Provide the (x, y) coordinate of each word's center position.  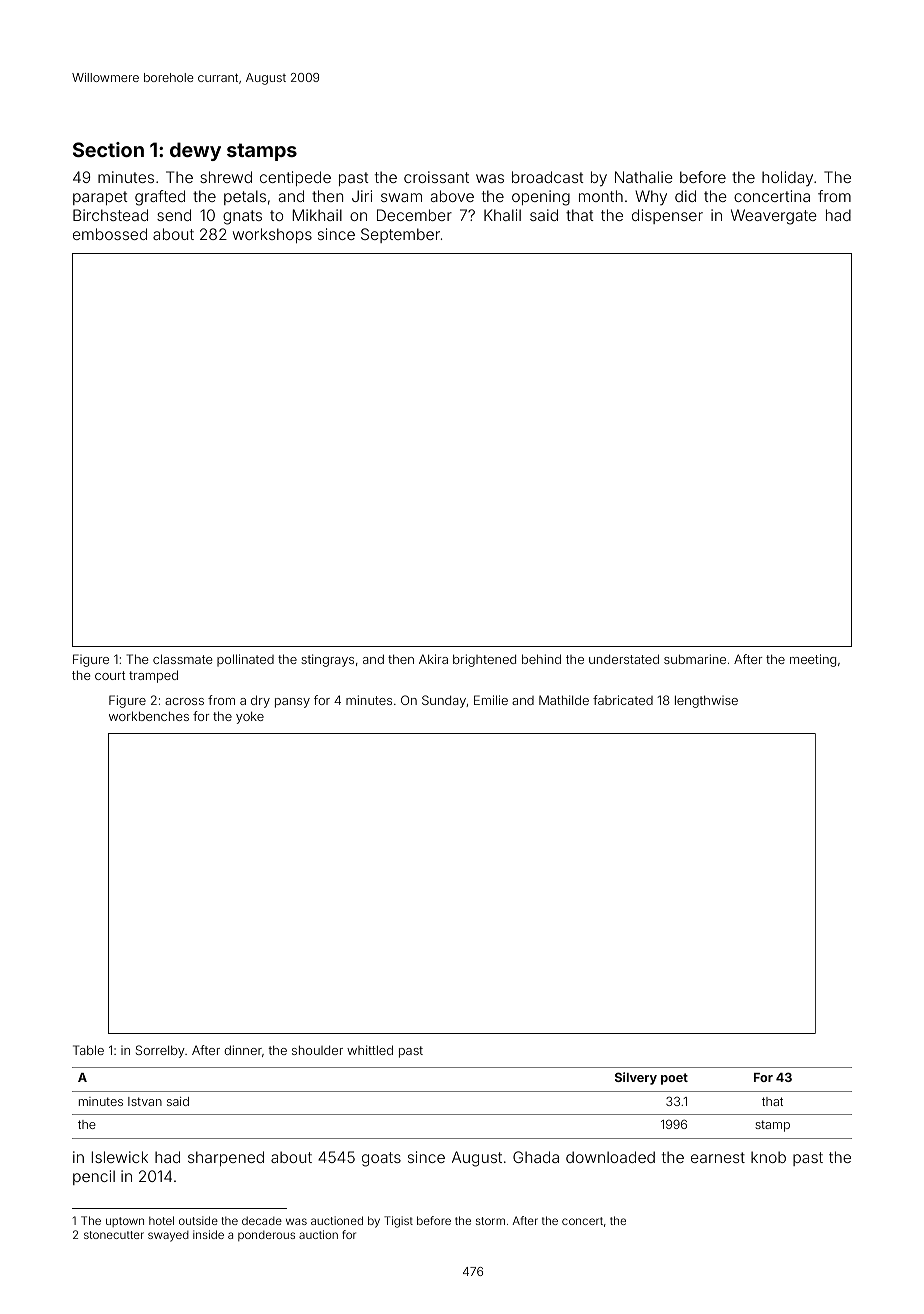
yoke (250, 717)
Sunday (444, 701)
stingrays (327, 660)
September (400, 235)
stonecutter (114, 1235)
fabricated (623, 700)
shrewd (226, 177)
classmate (182, 659)
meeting (813, 660)
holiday (787, 178)
